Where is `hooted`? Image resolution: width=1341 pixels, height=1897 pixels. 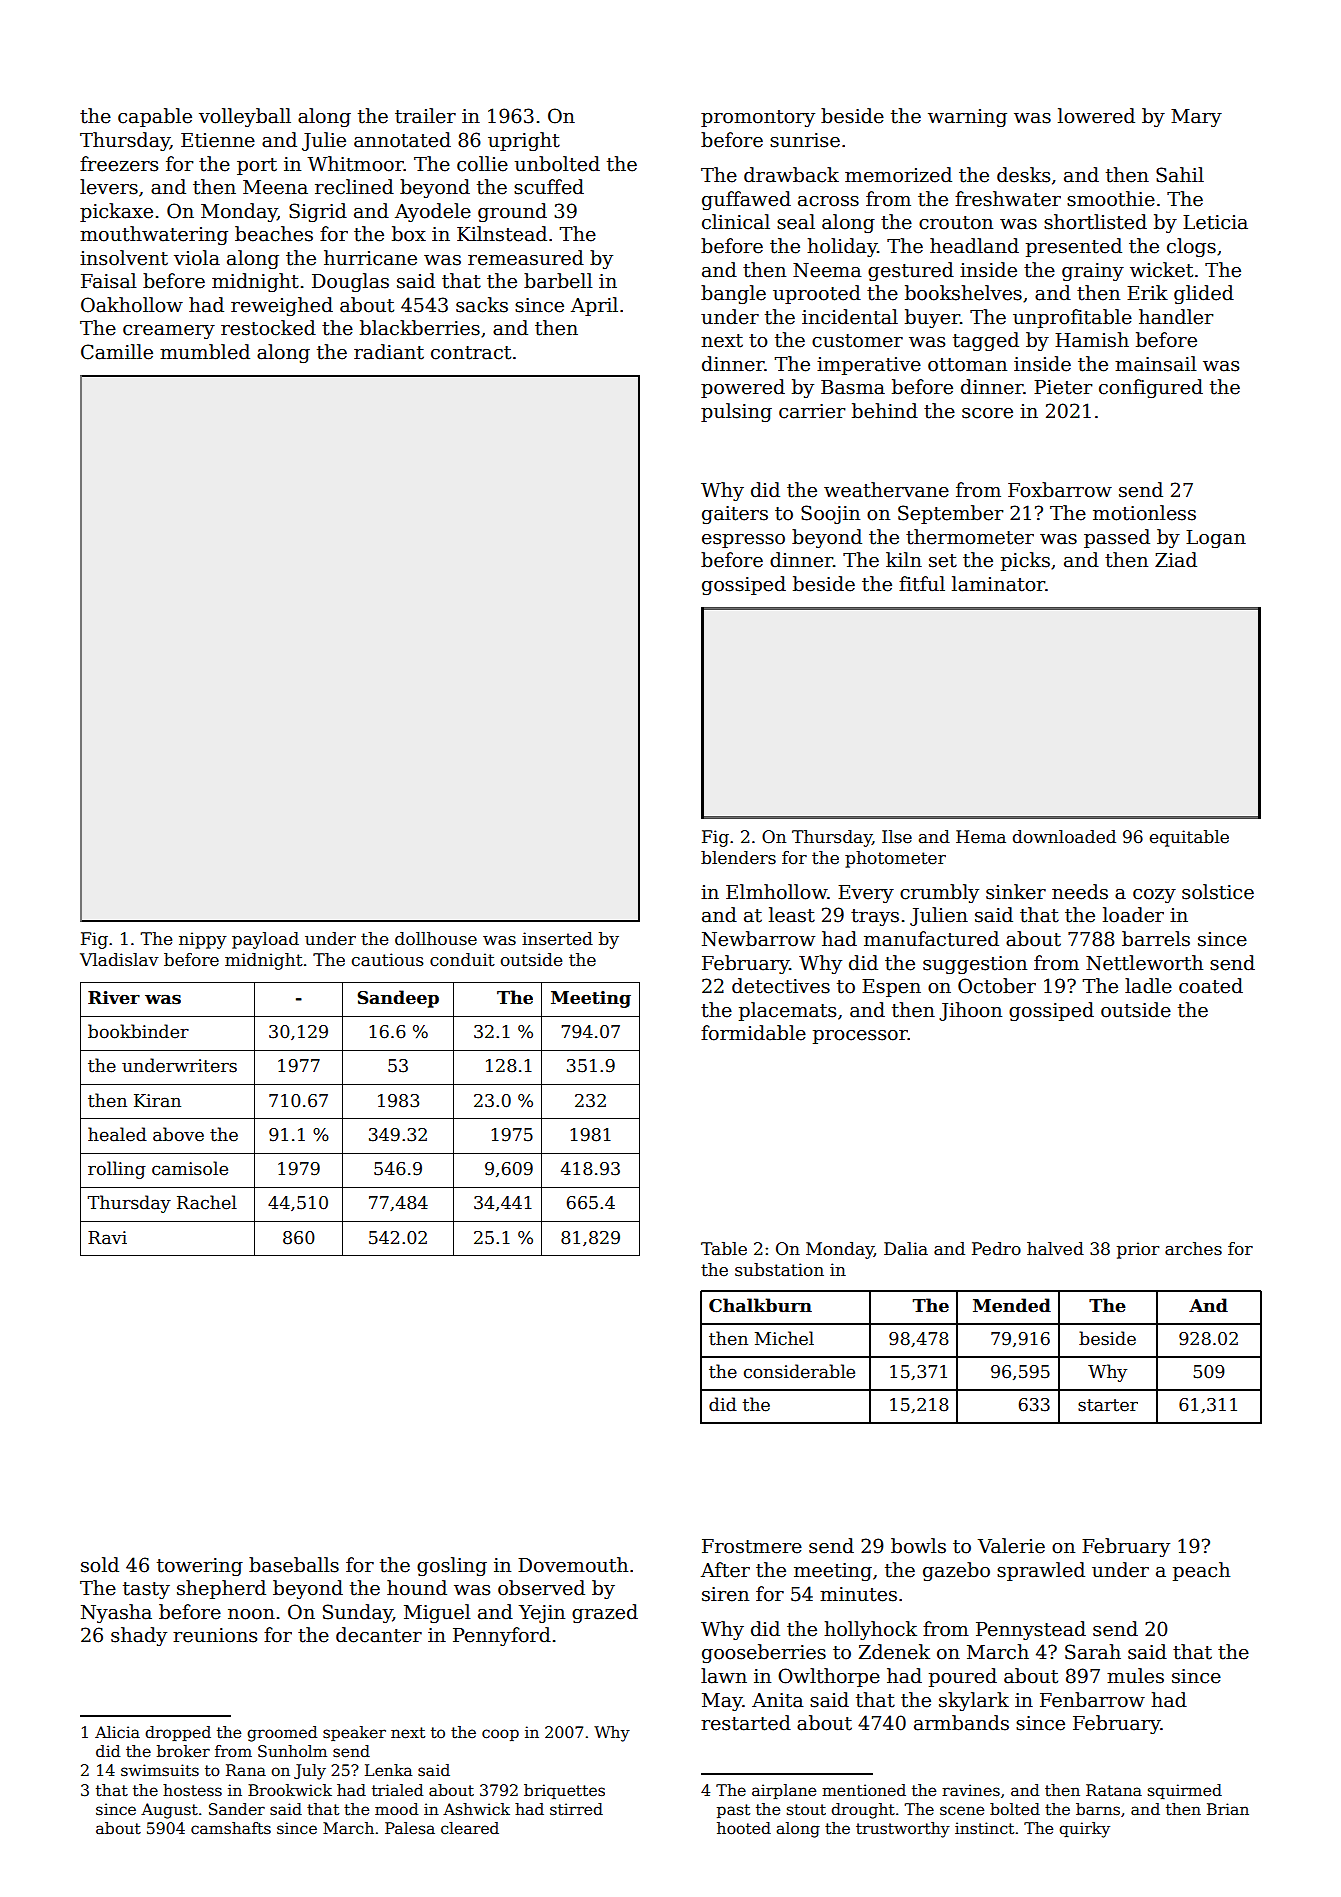
hooted is located at coordinates (744, 1828).
